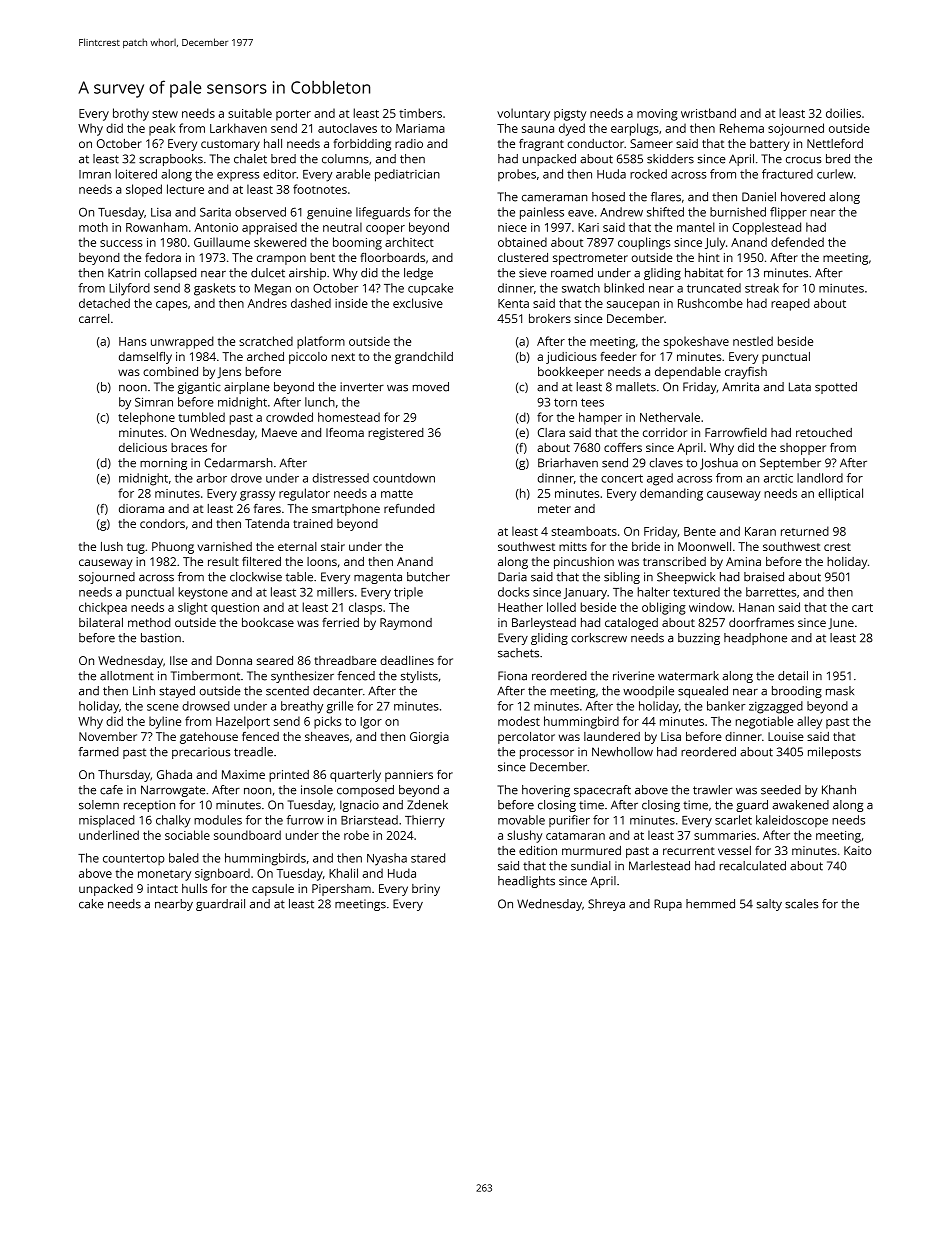 Image resolution: width=952 pixels, height=1233 pixels. I want to click on stayed, so click(177, 692).
